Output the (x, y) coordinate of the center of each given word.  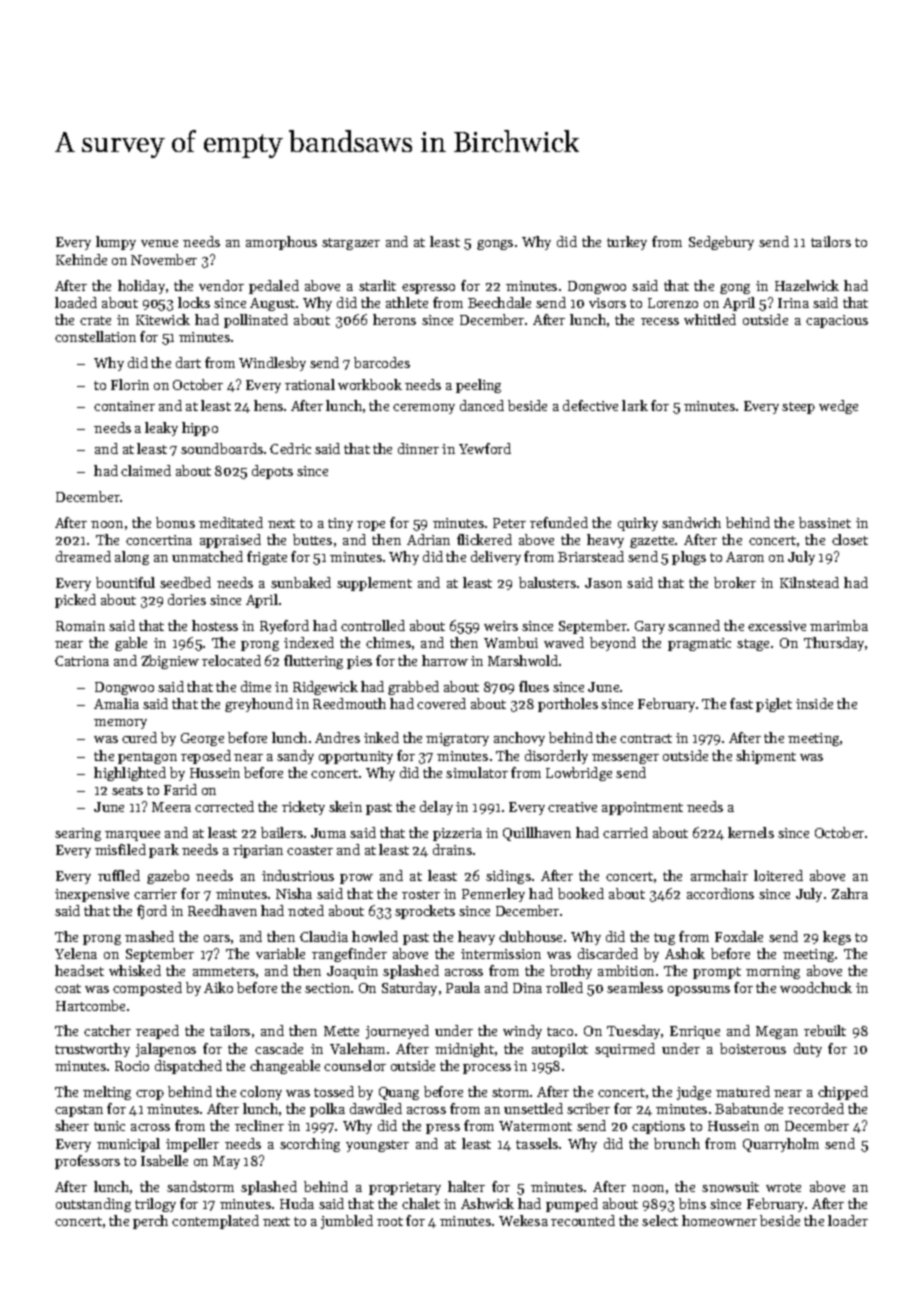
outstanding (93, 1205)
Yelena (76, 953)
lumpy (116, 243)
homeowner (719, 1220)
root (390, 1221)
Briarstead (591, 556)
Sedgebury (721, 243)
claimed (146, 470)
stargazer (351, 244)
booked (581, 893)
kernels (751, 832)
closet (850, 539)
